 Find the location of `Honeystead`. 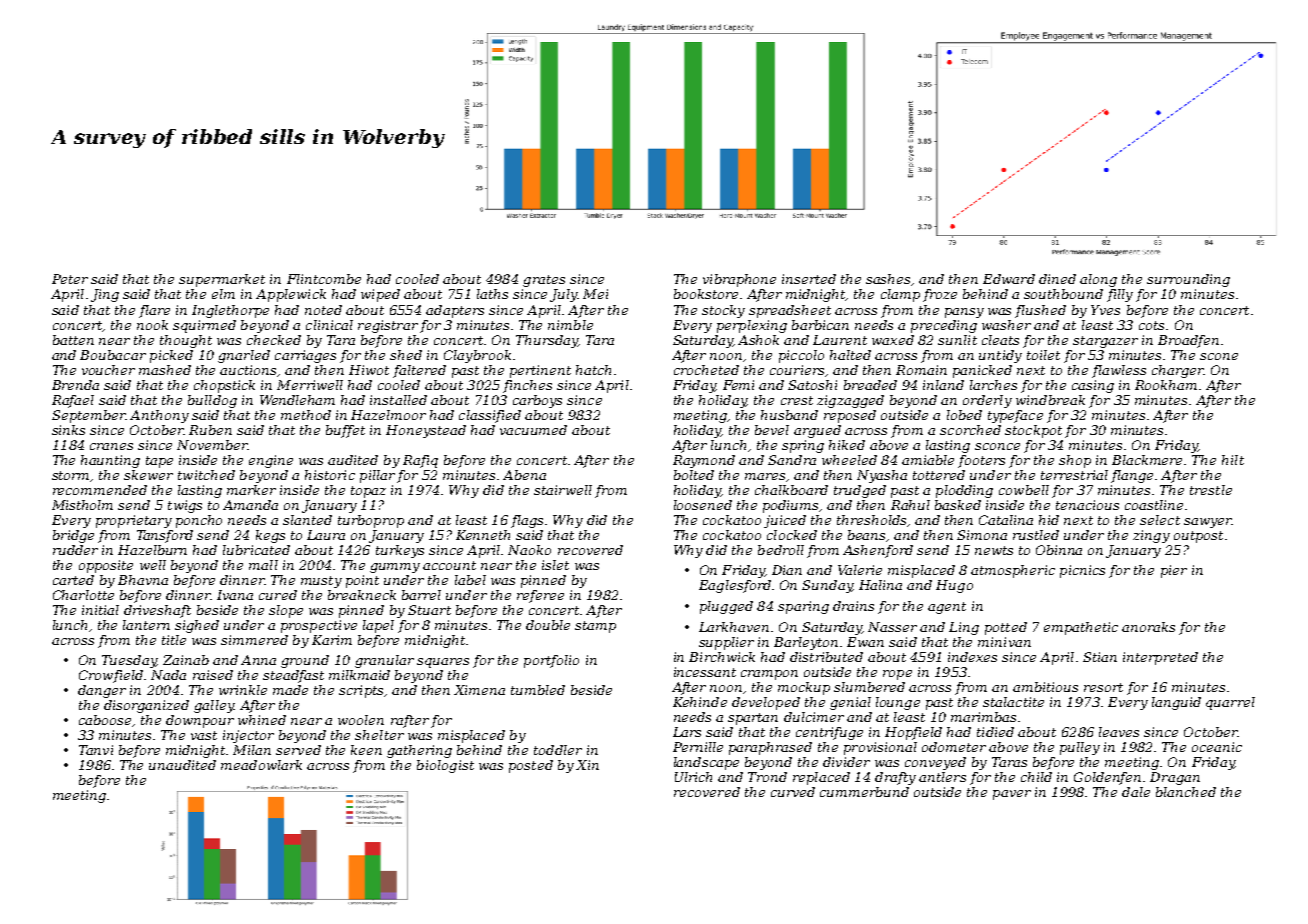

Honeystead is located at coordinates (426, 431).
